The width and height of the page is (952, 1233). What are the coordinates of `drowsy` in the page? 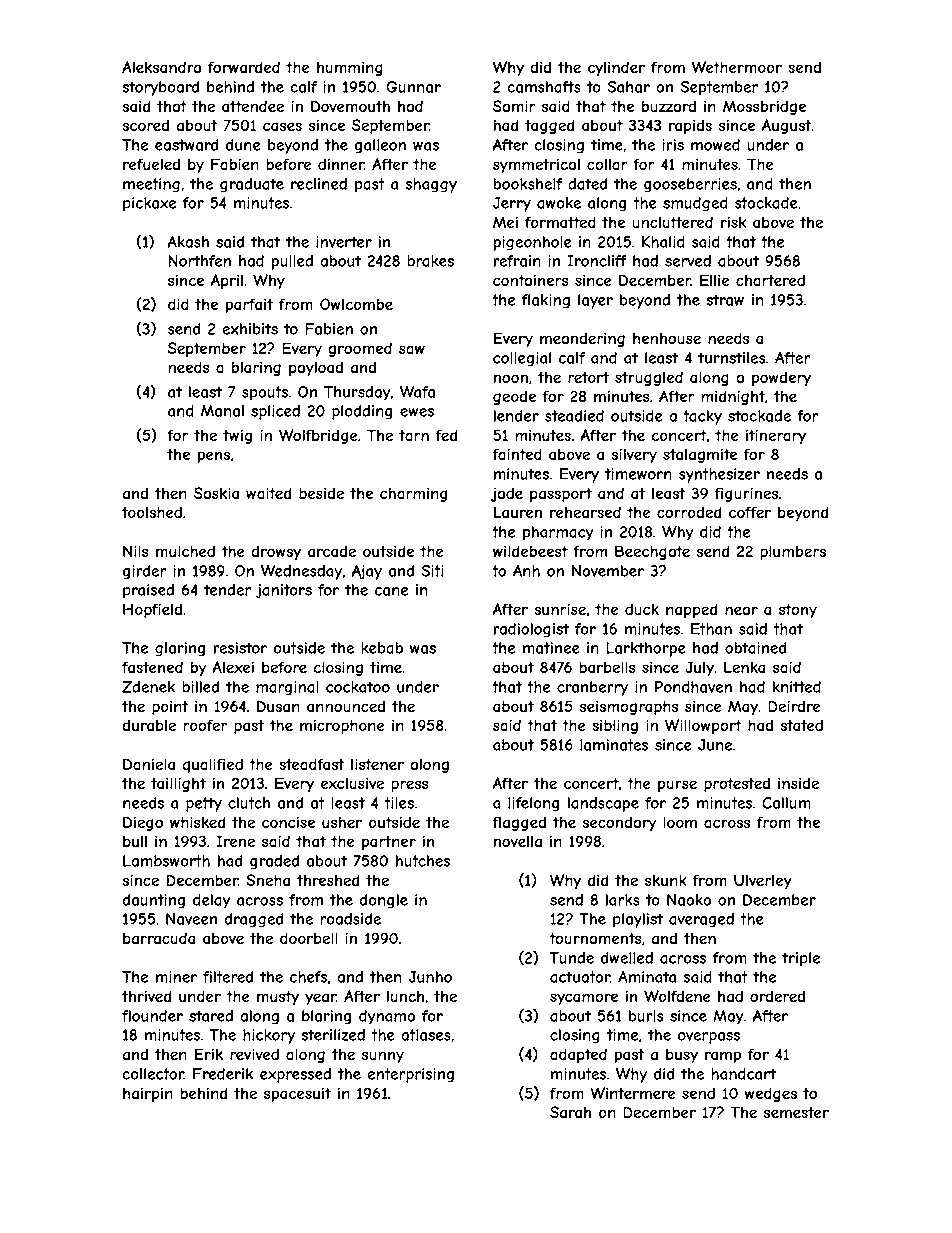 It's located at (276, 552).
